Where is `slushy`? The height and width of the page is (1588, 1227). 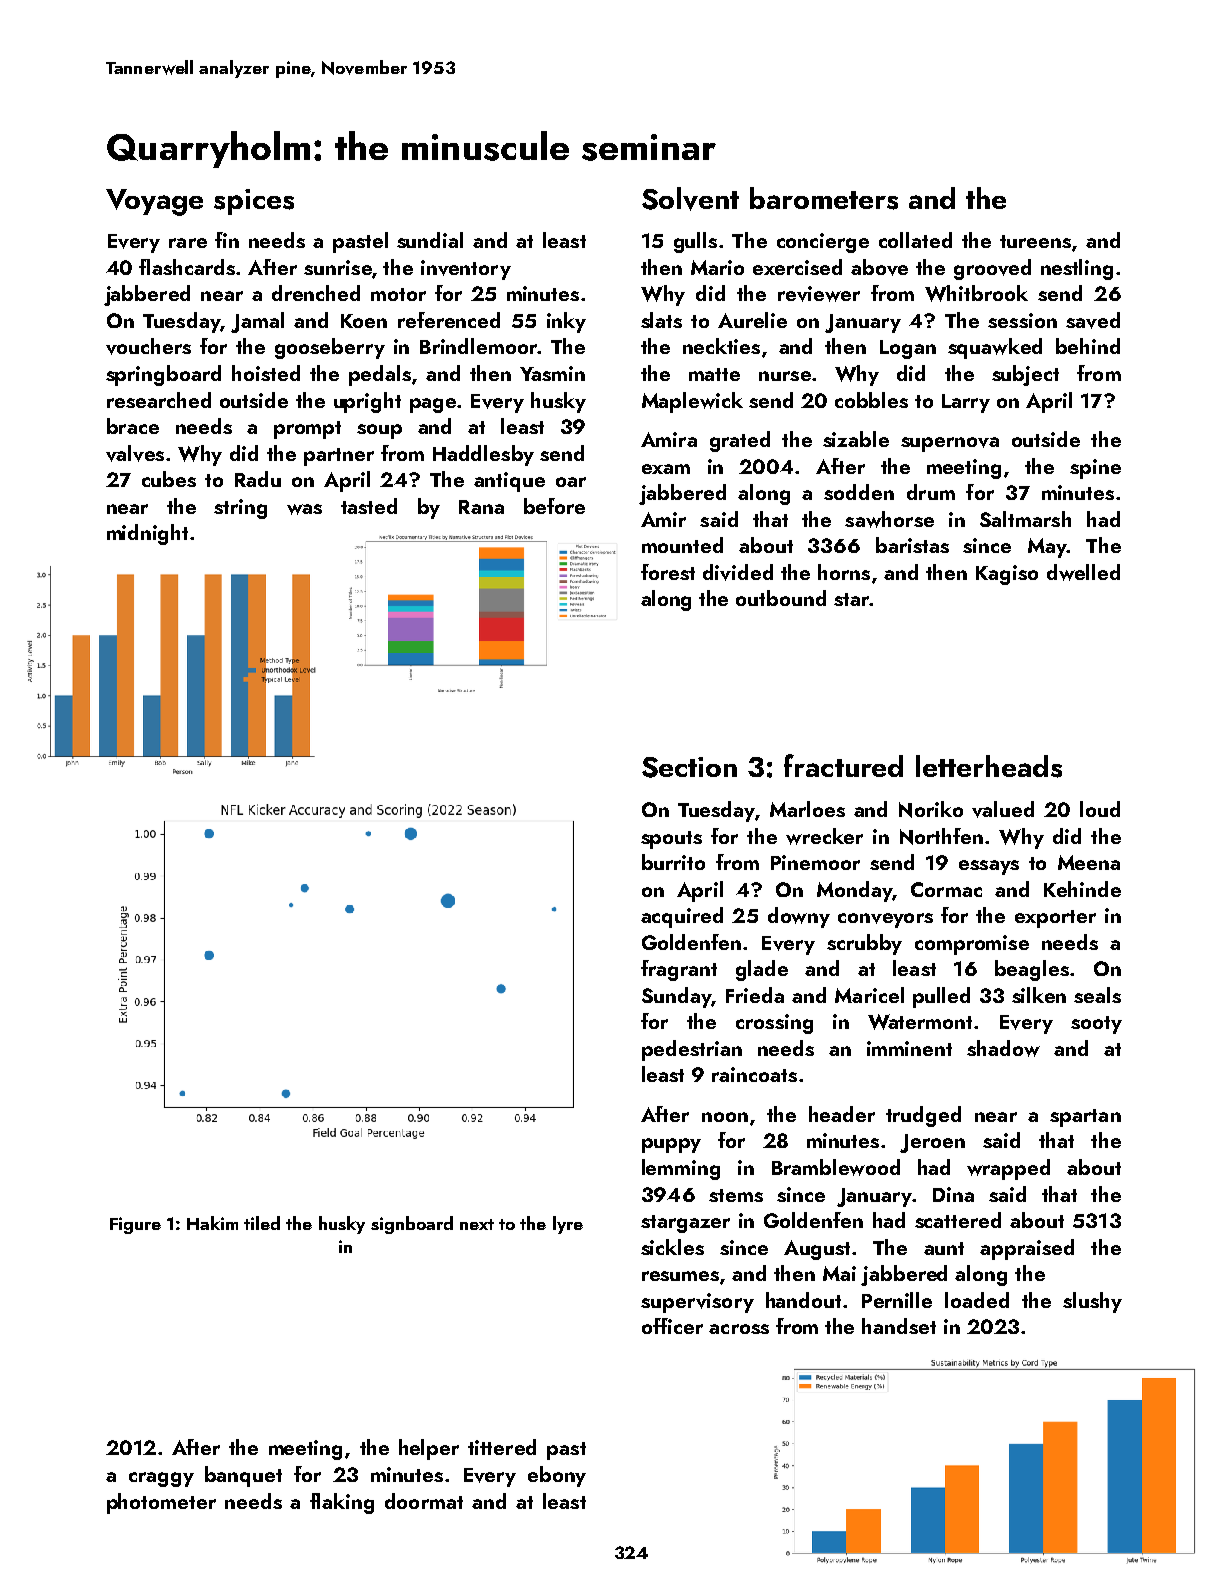 slushy is located at coordinates (1092, 1302).
